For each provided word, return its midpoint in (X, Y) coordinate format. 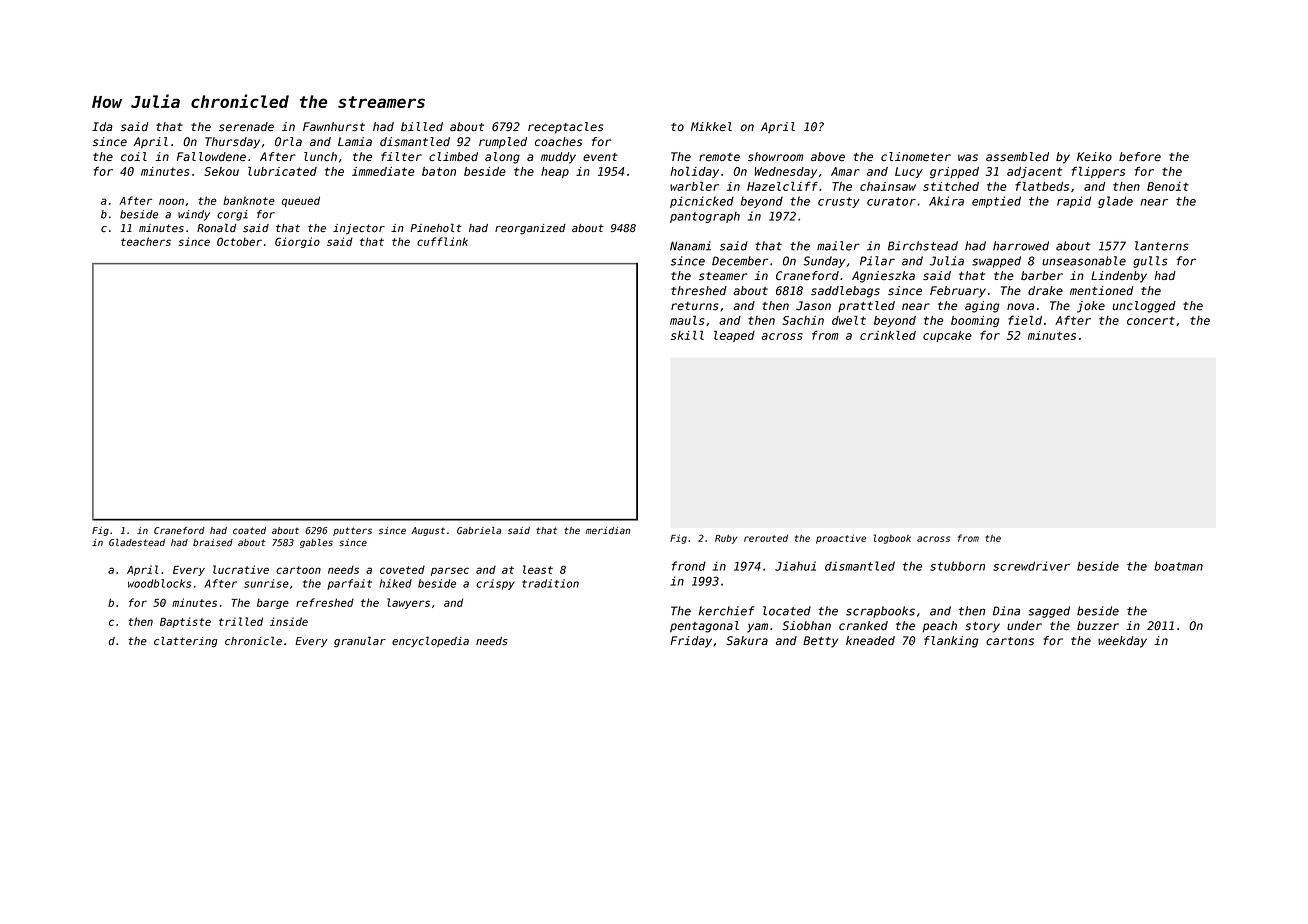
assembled (1017, 157)
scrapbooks (880, 612)
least (538, 569)
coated (249, 530)
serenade (246, 127)
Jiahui (795, 566)
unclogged (1144, 307)
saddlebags (845, 292)
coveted (402, 569)
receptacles (565, 128)
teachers (146, 241)
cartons (1010, 641)
